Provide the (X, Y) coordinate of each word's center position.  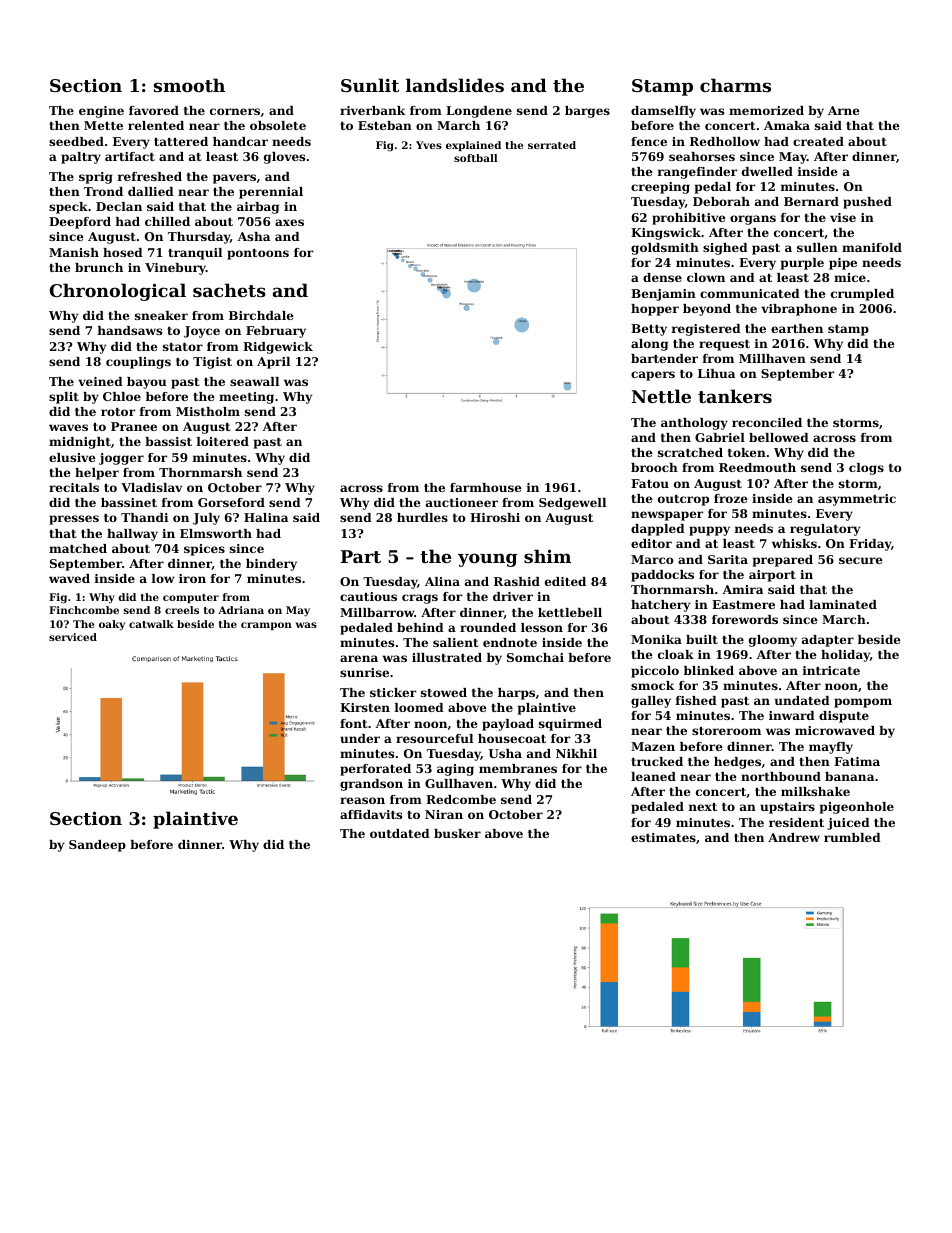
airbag (258, 208)
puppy (709, 531)
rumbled (852, 837)
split (64, 398)
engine (101, 112)
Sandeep (97, 846)
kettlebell (570, 612)
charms (735, 85)
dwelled (767, 171)
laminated (843, 604)
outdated (400, 833)
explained (473, 146)
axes (289, 222)
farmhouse (486, 487)
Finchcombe (84, 610)
